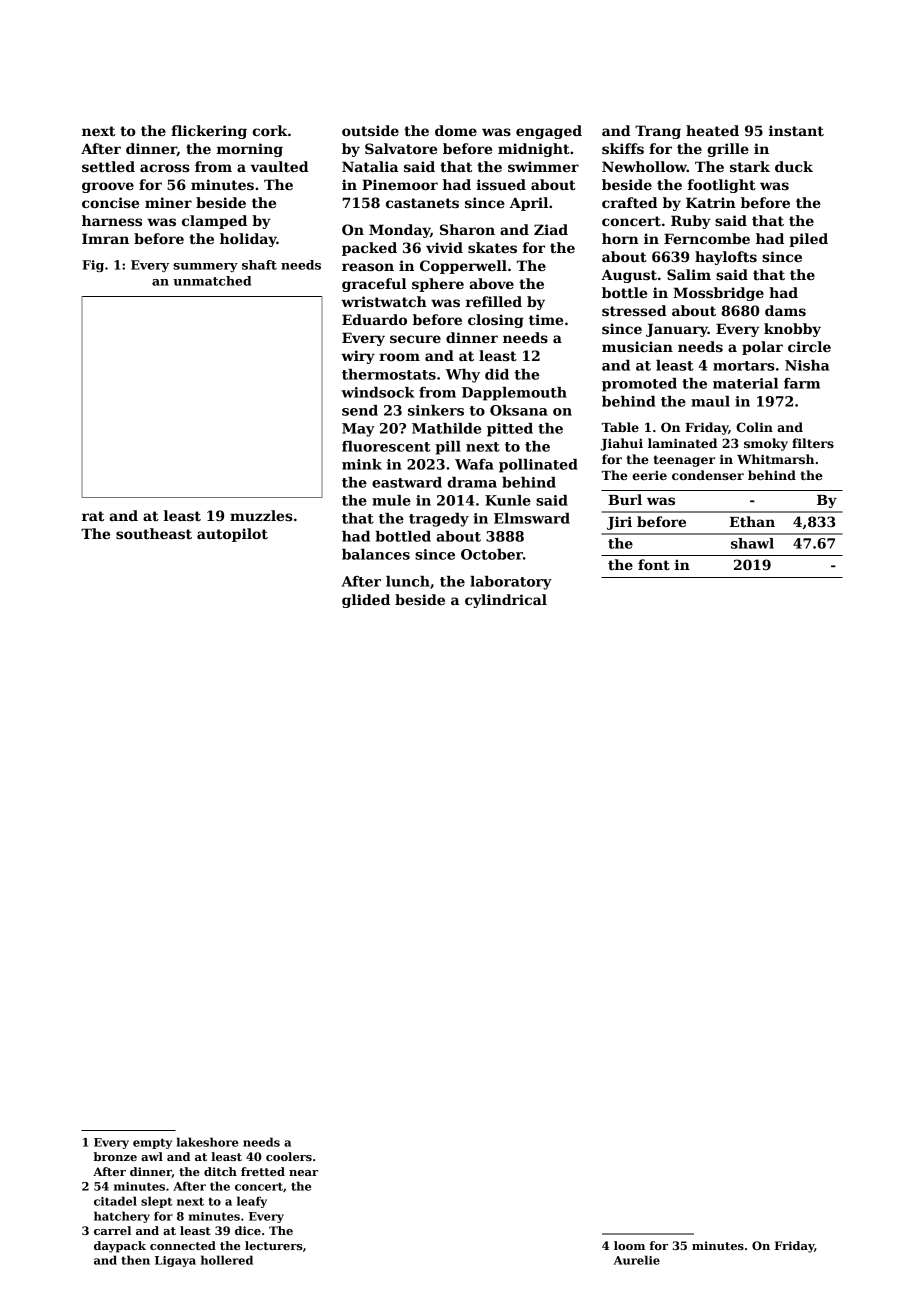 The image size is (924, 1308). What do you see at coordinates (718, 294) in the page?
I see `Mossbridge` at bounding box center [718, 294].
